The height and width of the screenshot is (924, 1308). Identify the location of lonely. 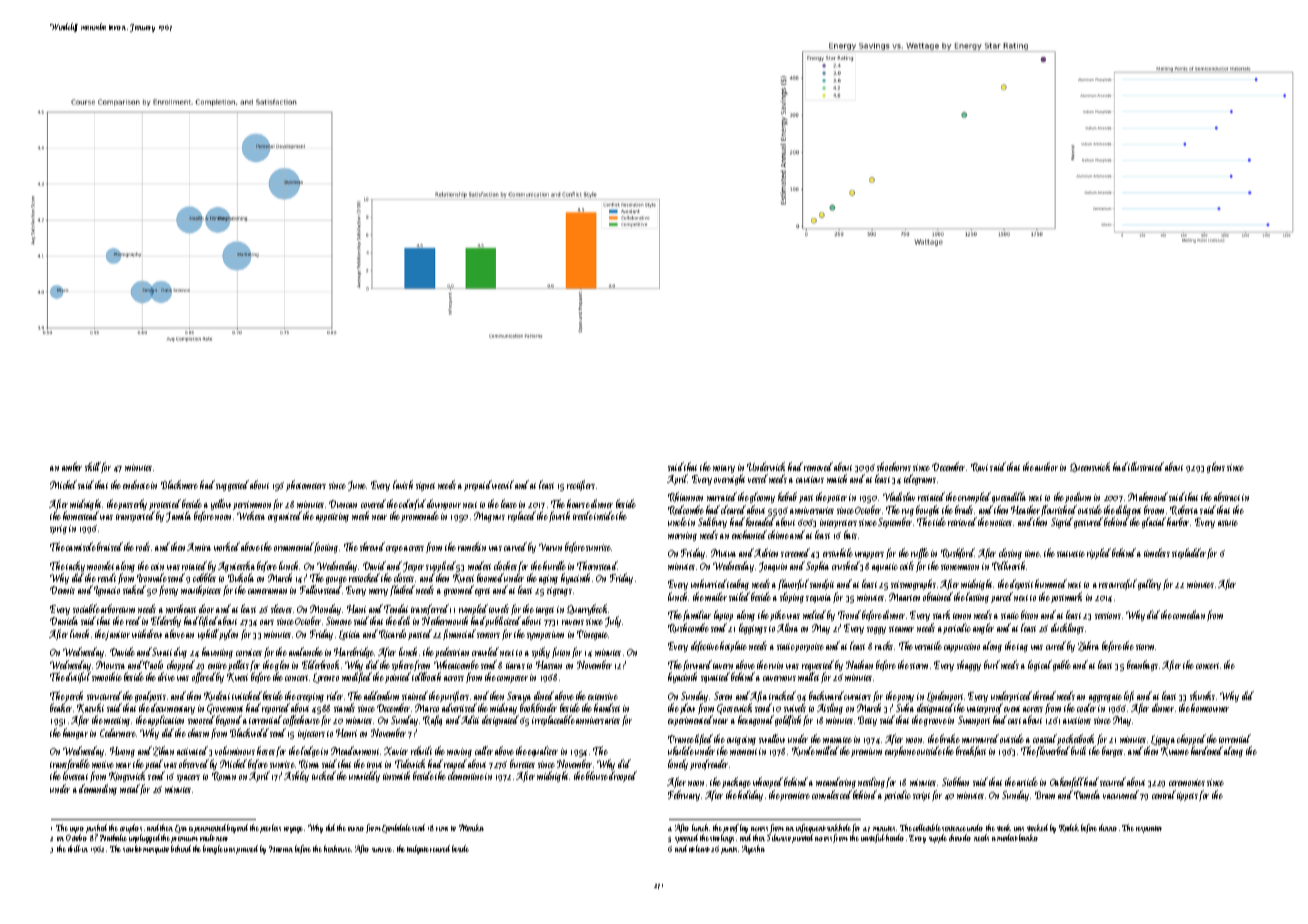
(678, 764).
